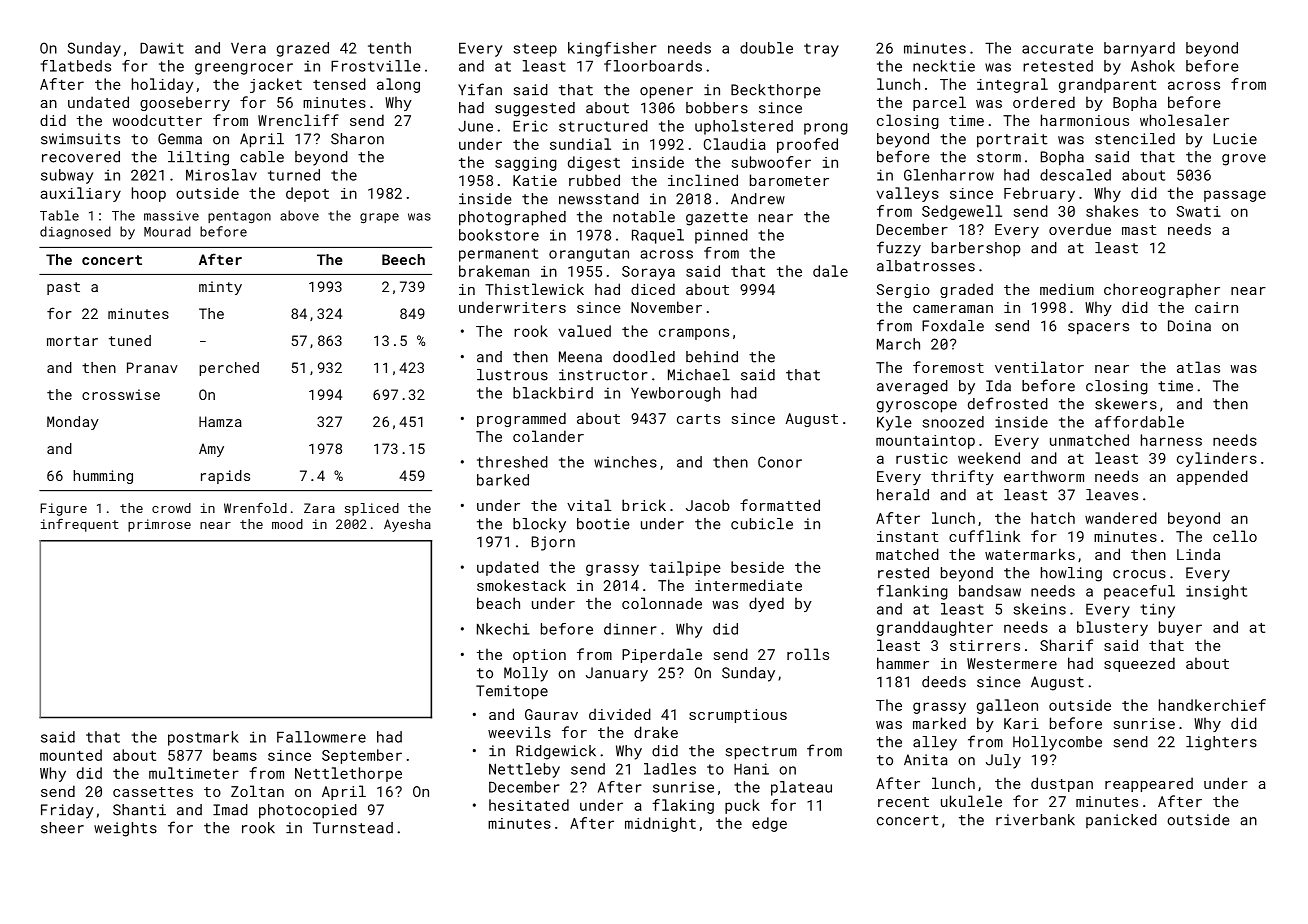  Describe the element at coordinates (203, 738) in the screenshot. I see `postmark` at that location.
